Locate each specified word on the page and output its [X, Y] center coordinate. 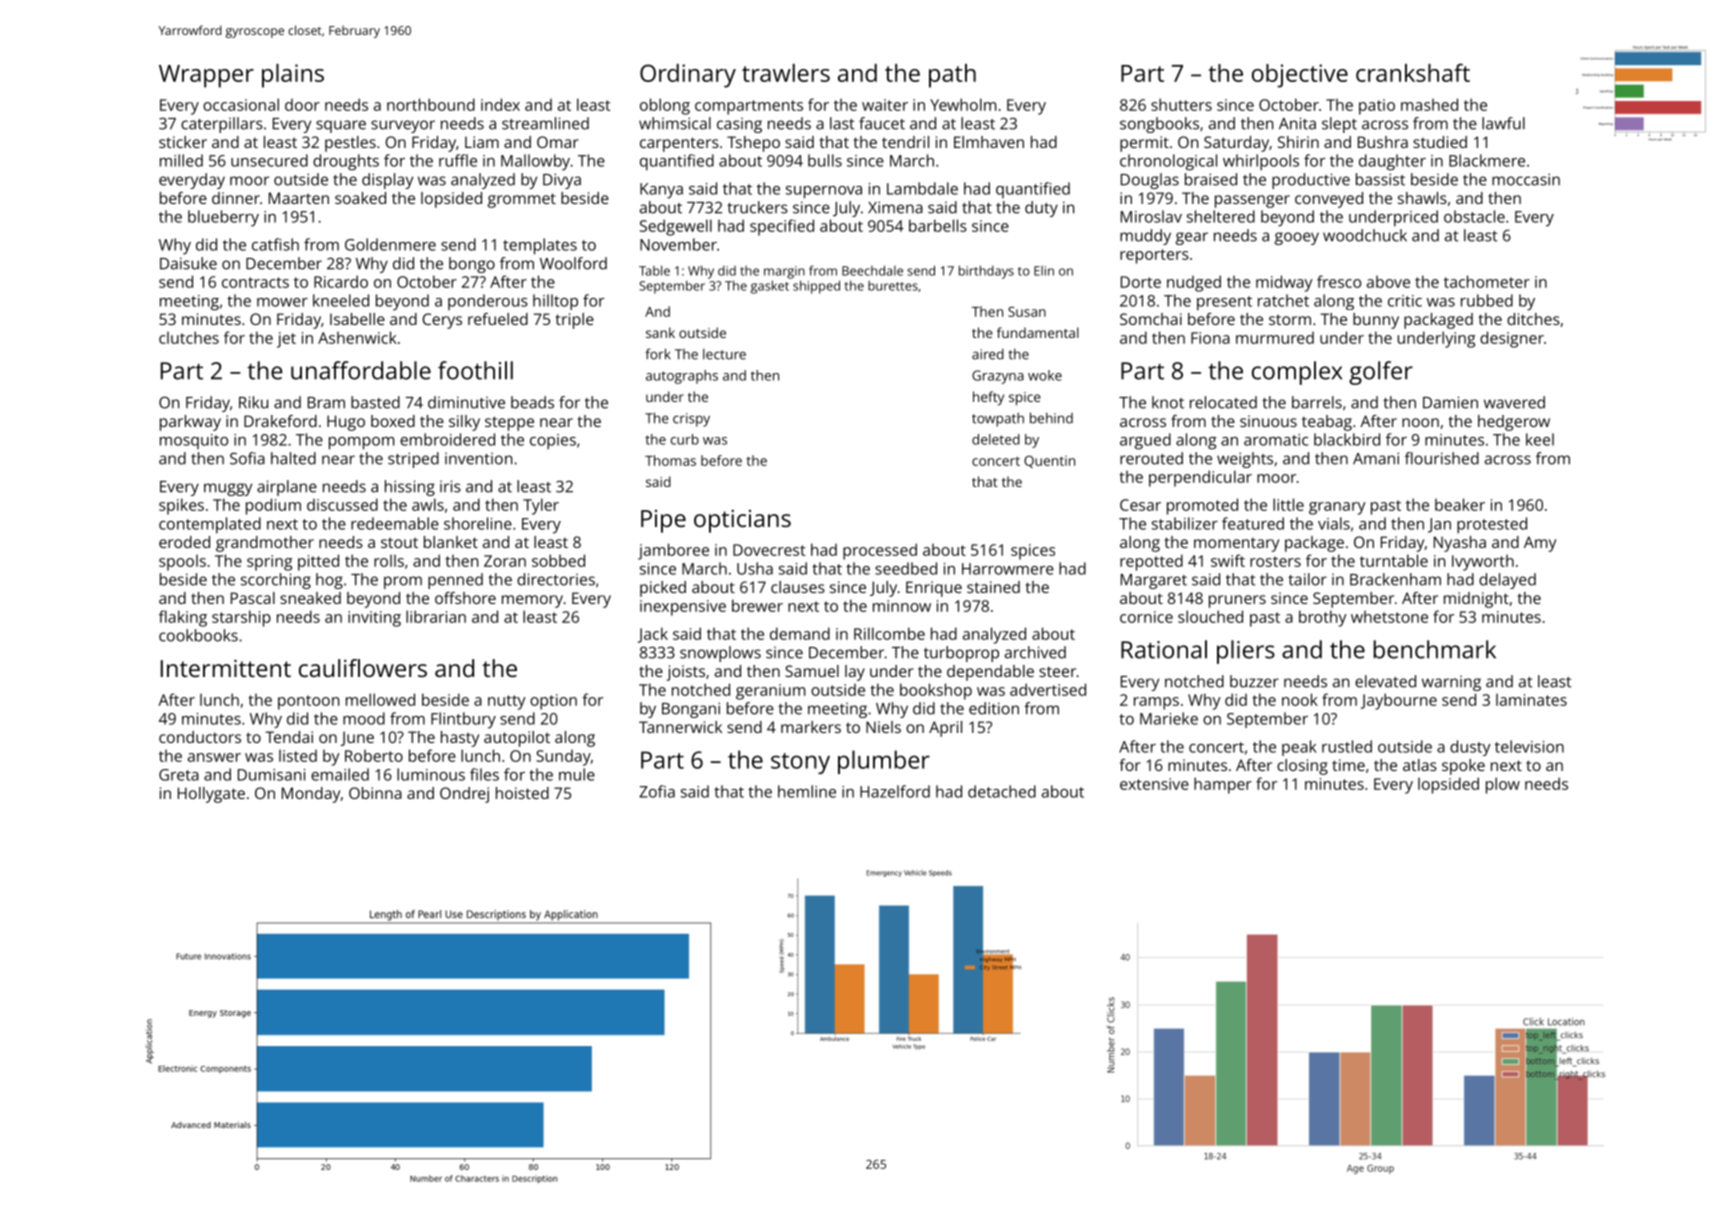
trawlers [786, 73]
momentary [1236, 544]
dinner [236, 198]
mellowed [380, 699]
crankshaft [1413, 72]
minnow [902, 606]
